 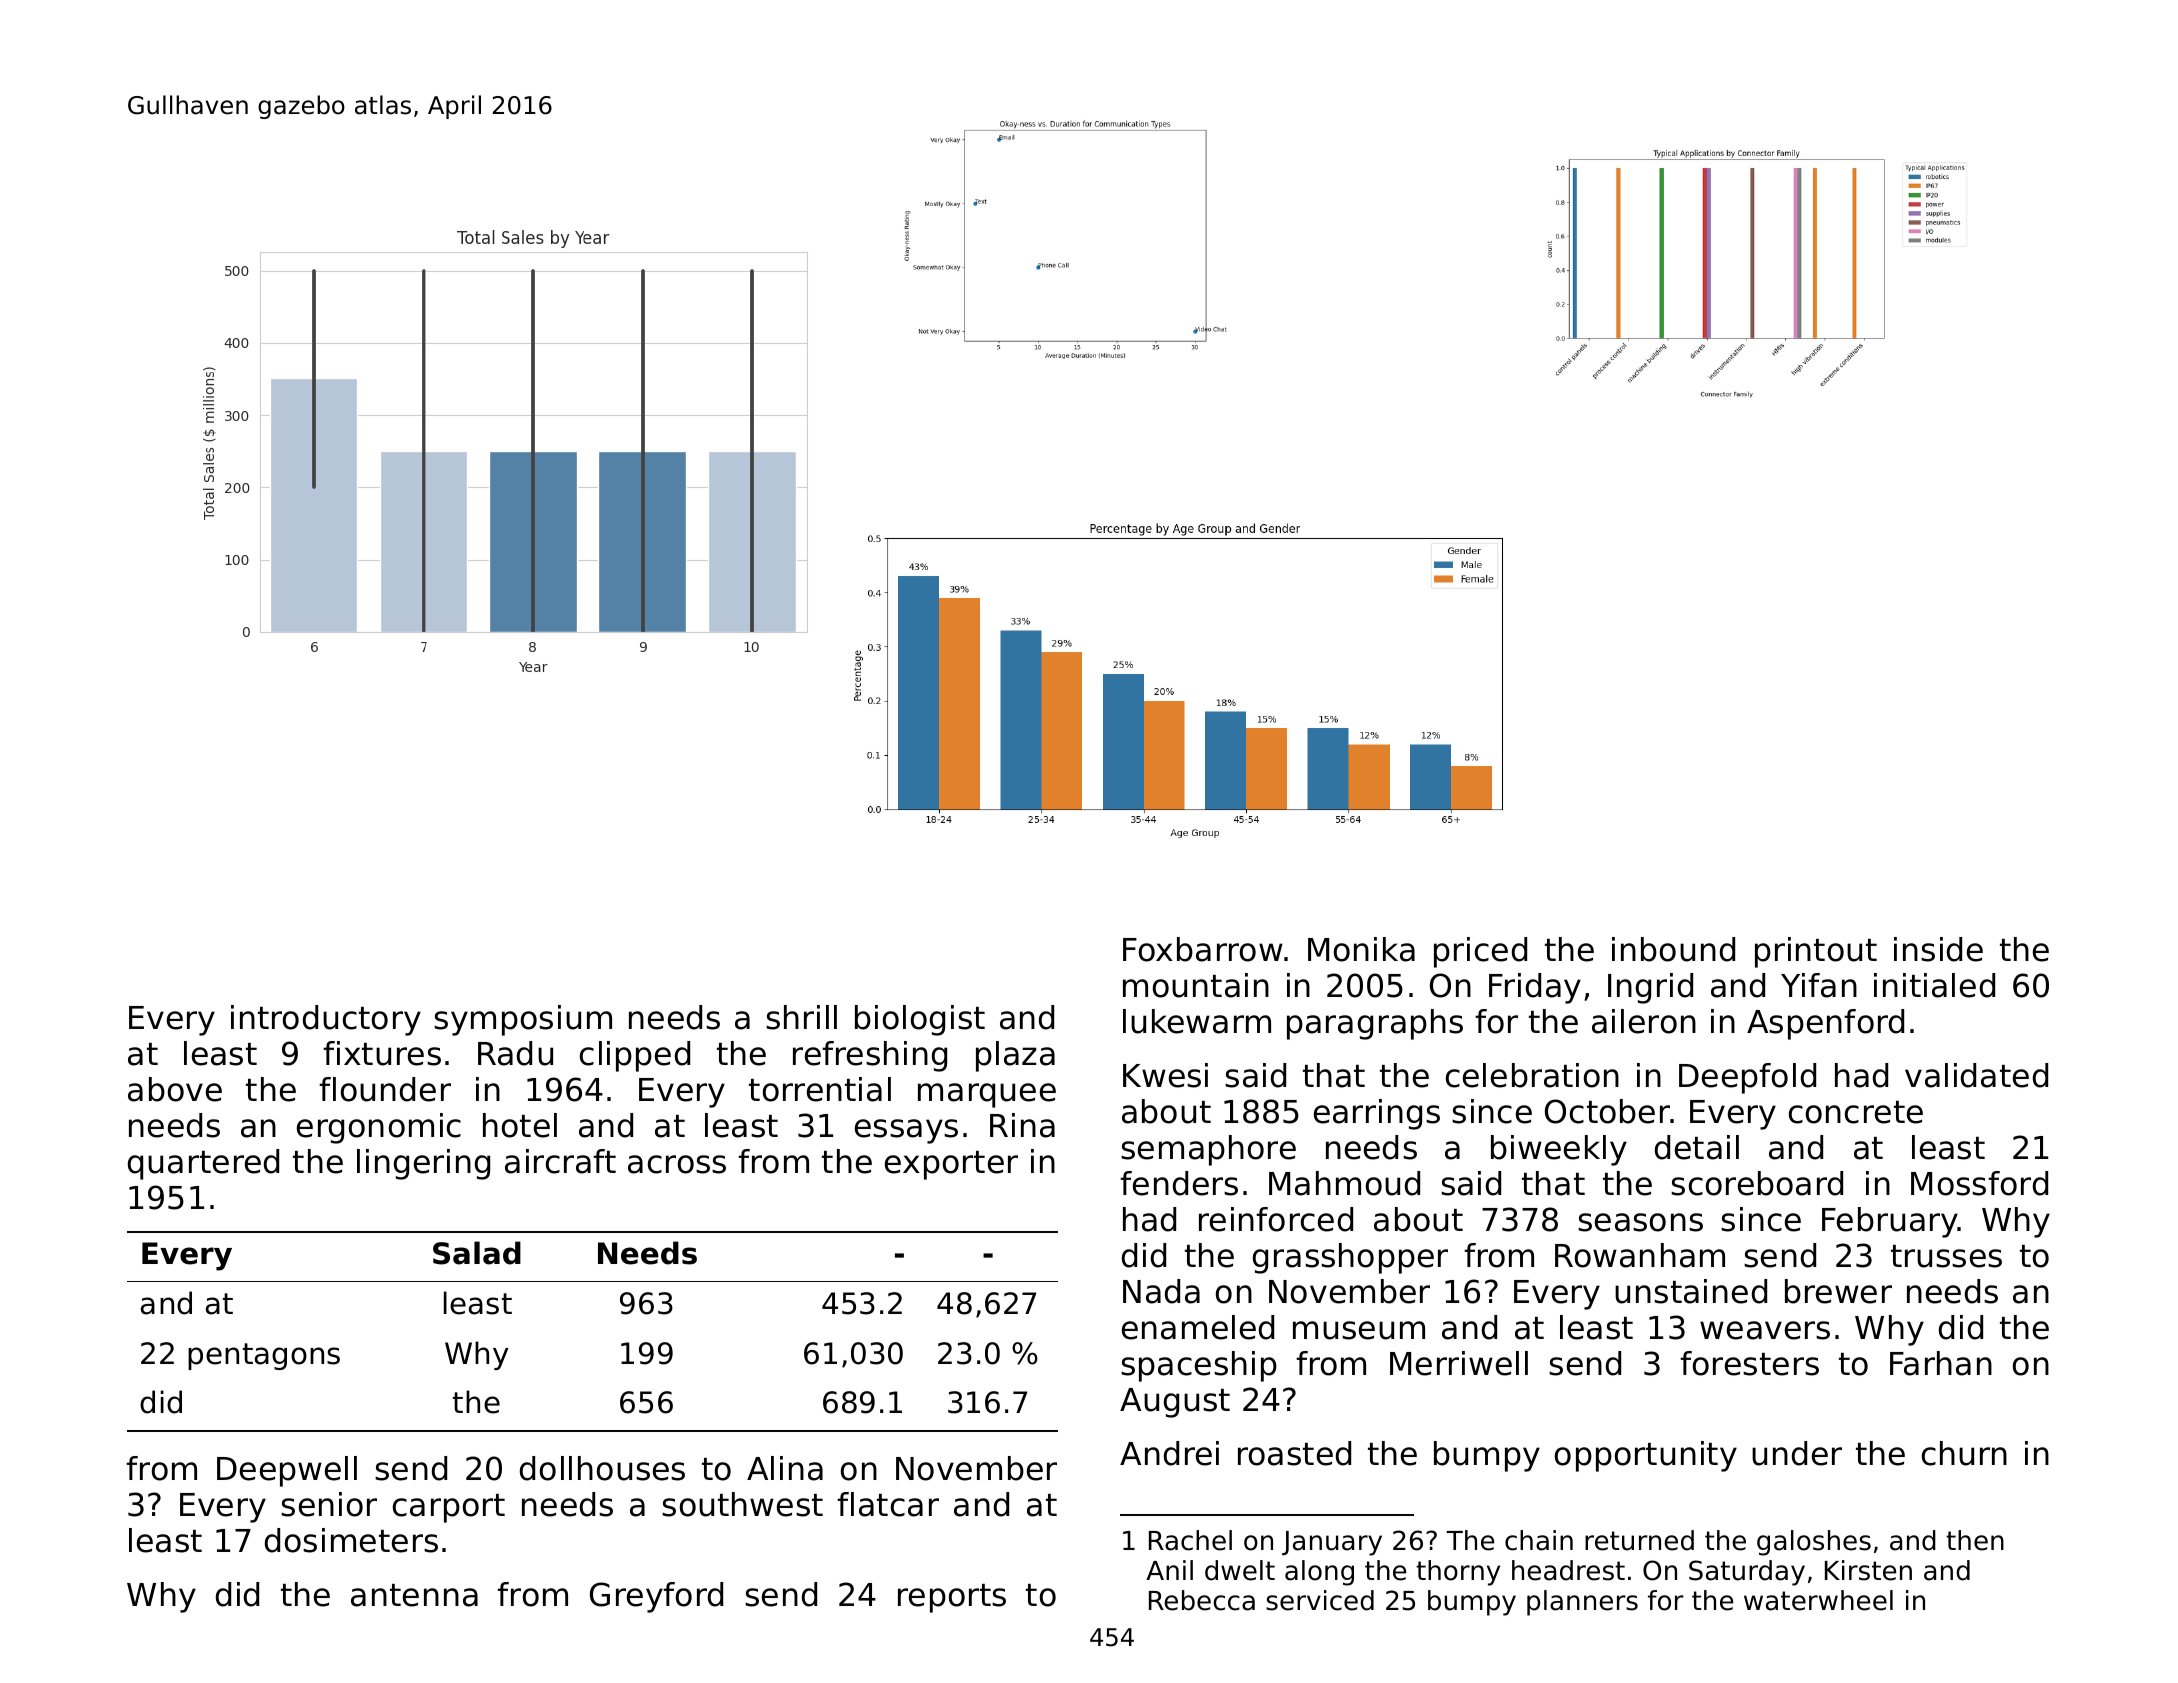 What do you see at coordinates (515, 1053) in the page?
I see `Radu` at bounding box center [515, 1053].
